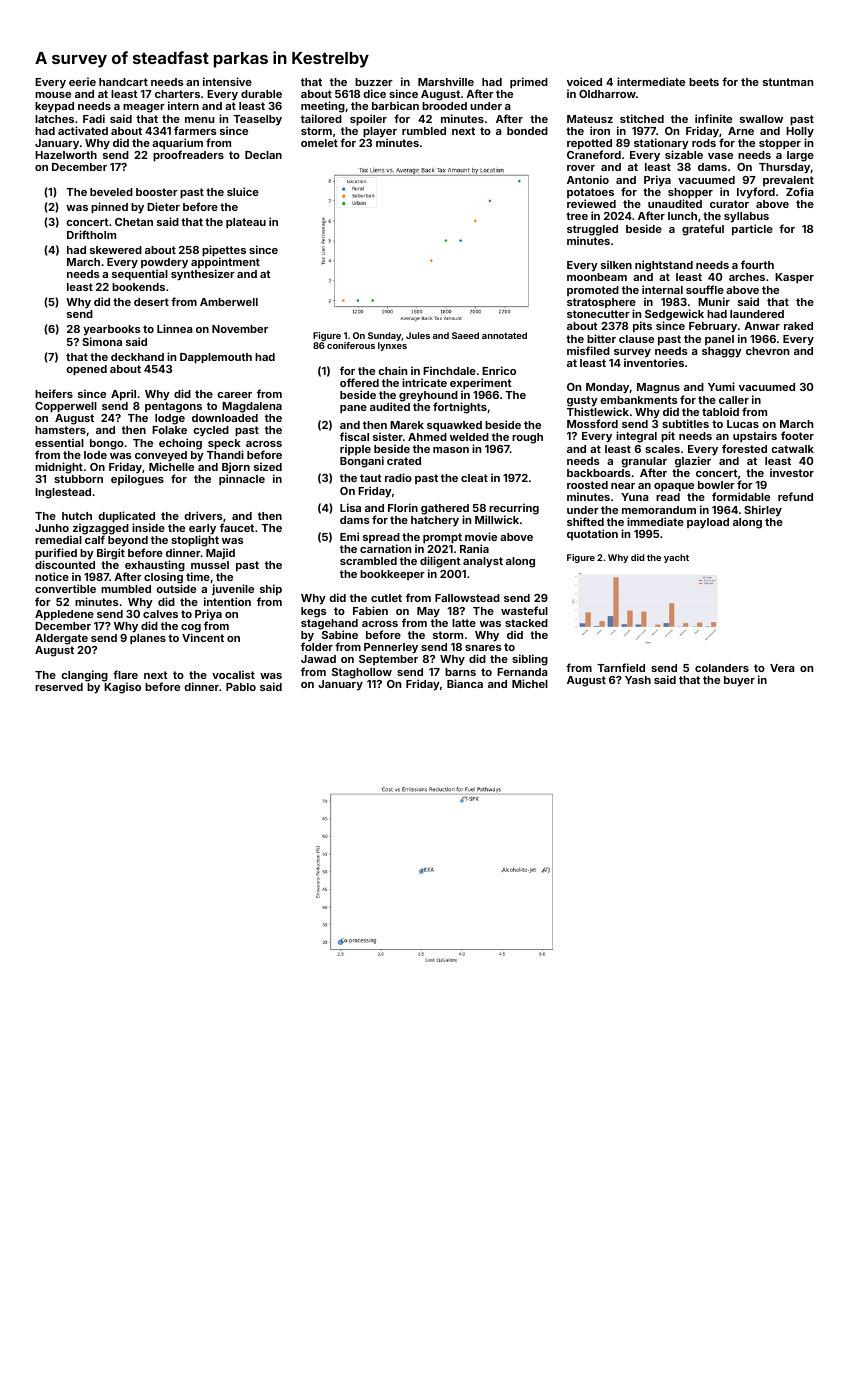 Image resolution: width=849 pixels, height=1400 pixels. What do you see at coordinates (794, 278) in the screenshot?
I see `Kasper` at bounding box center [794, 278].
